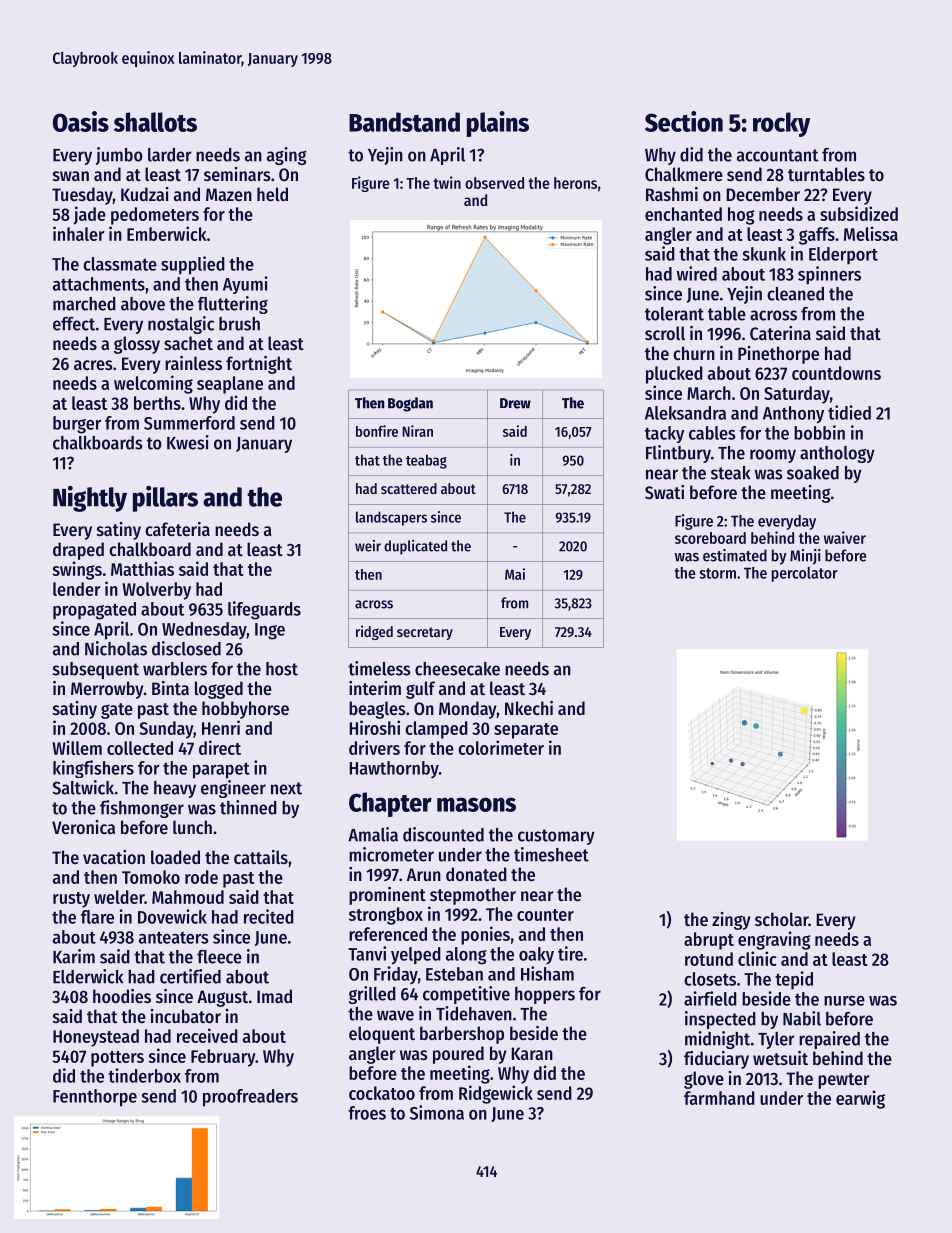  I want to click on masons, so click(476, 804).
